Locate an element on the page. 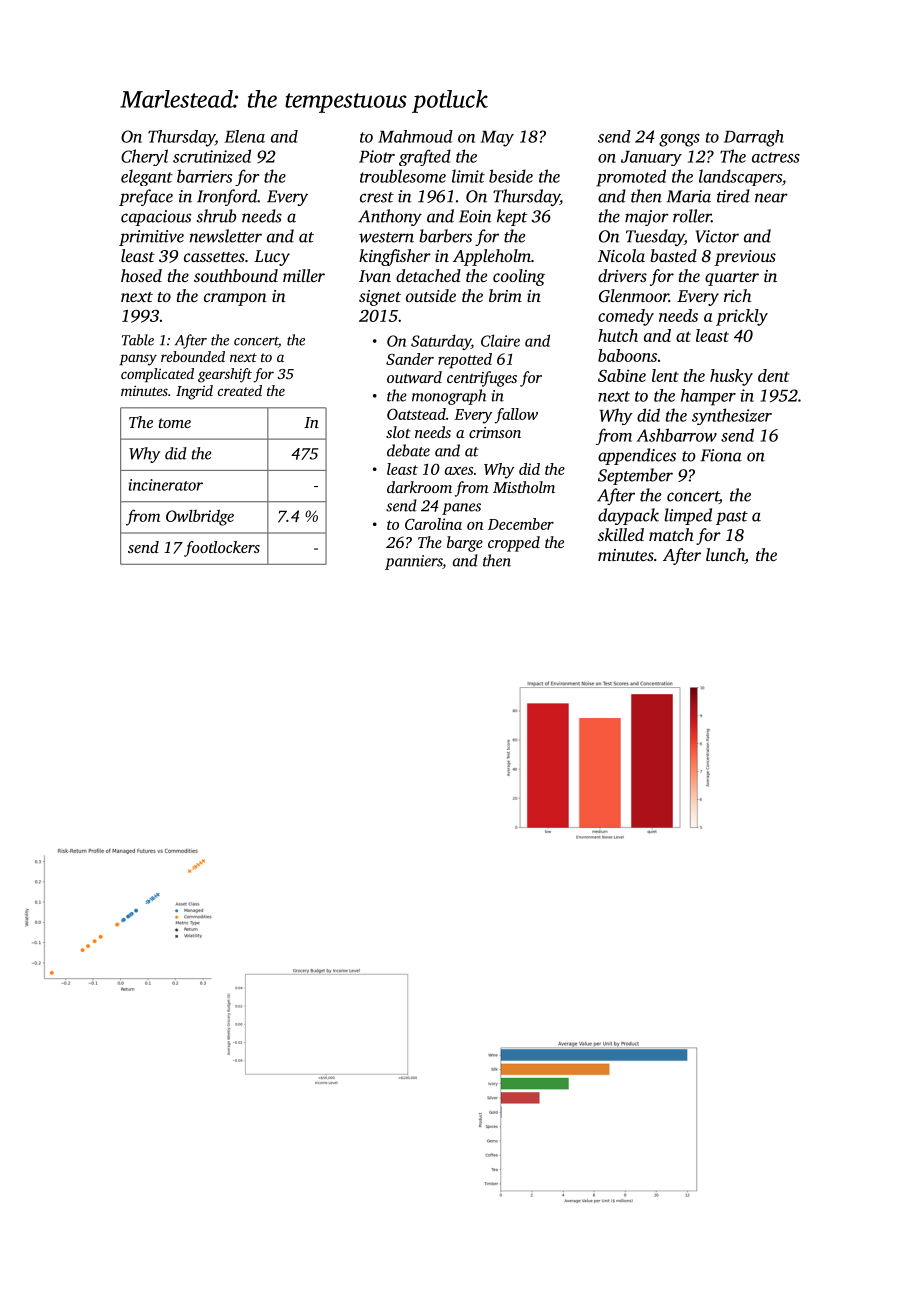  Claire is located at coordinates (500, 340).
